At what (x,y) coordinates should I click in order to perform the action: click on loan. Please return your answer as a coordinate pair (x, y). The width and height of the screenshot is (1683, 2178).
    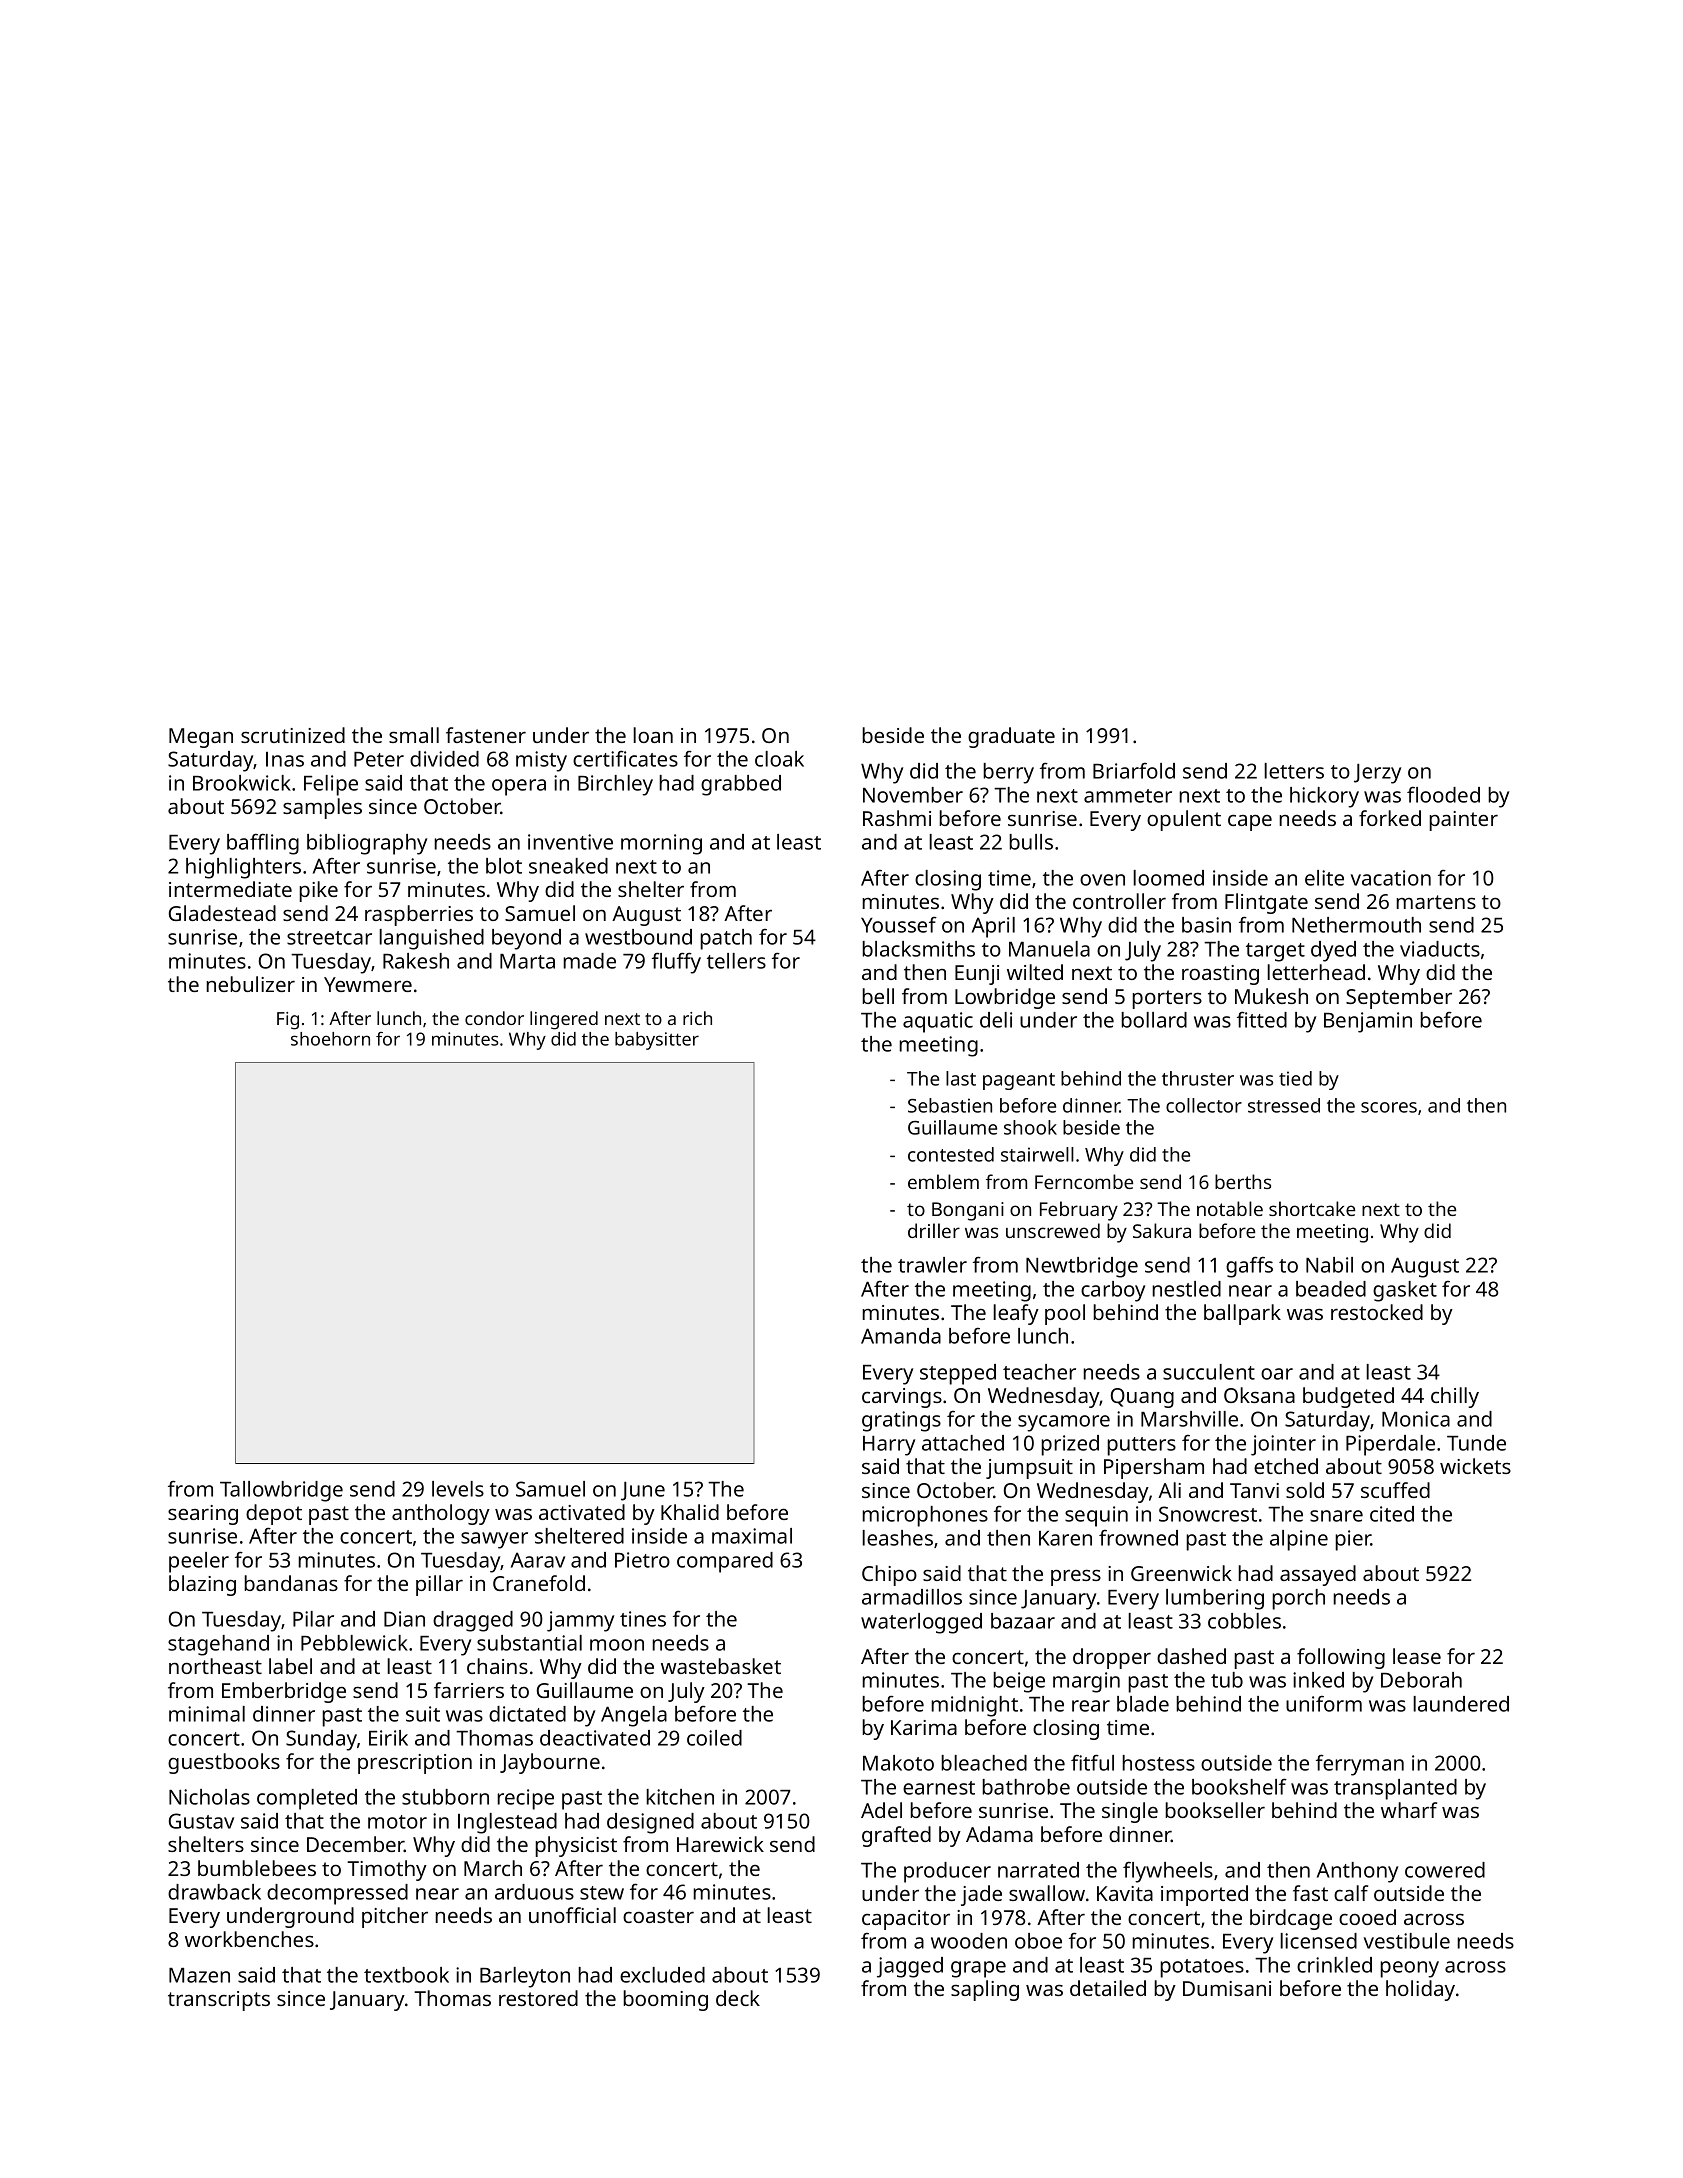
    Looking at the image, I should click on (653, 735).
